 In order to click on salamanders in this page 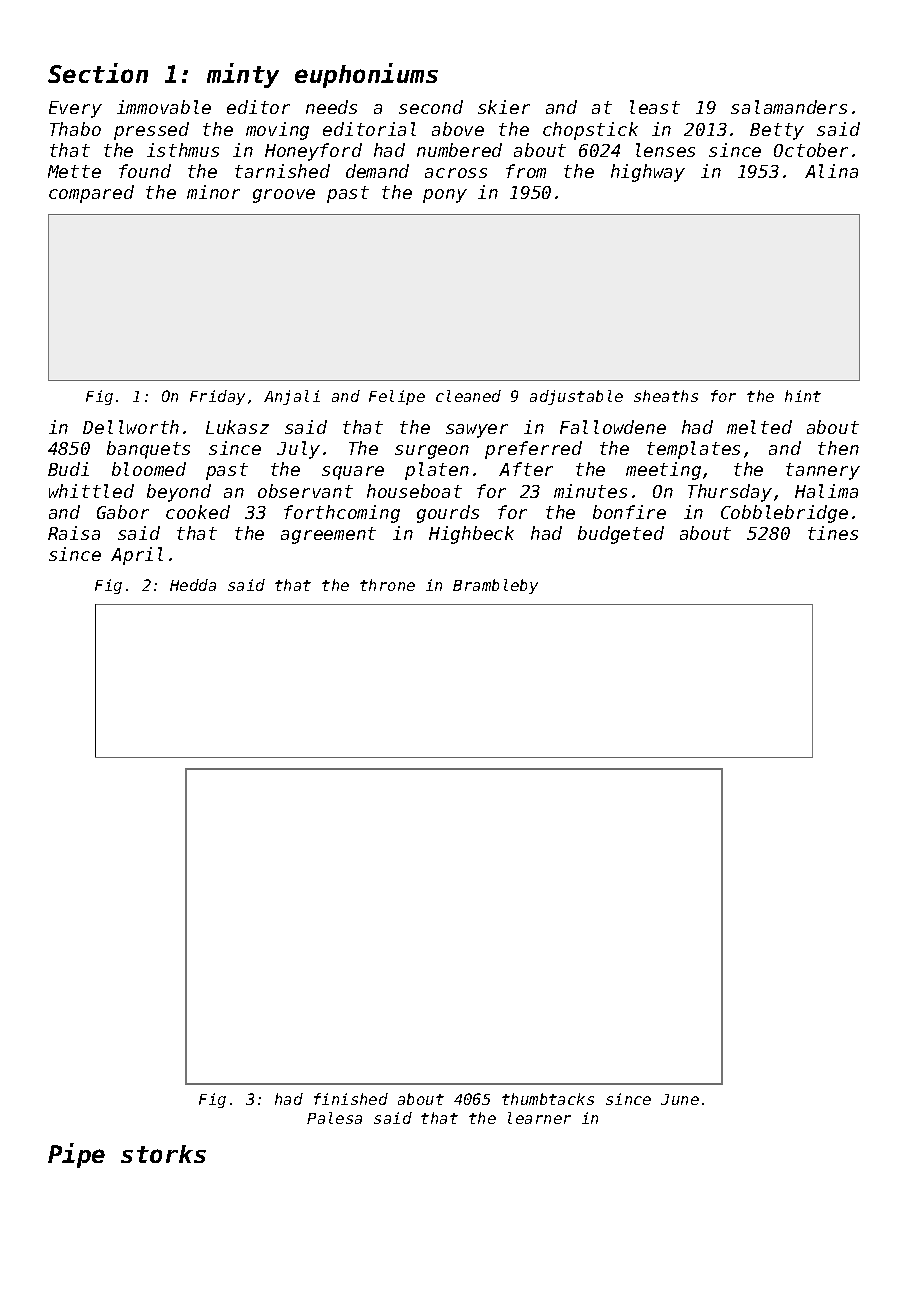, I will do `click(789, 107)`.
